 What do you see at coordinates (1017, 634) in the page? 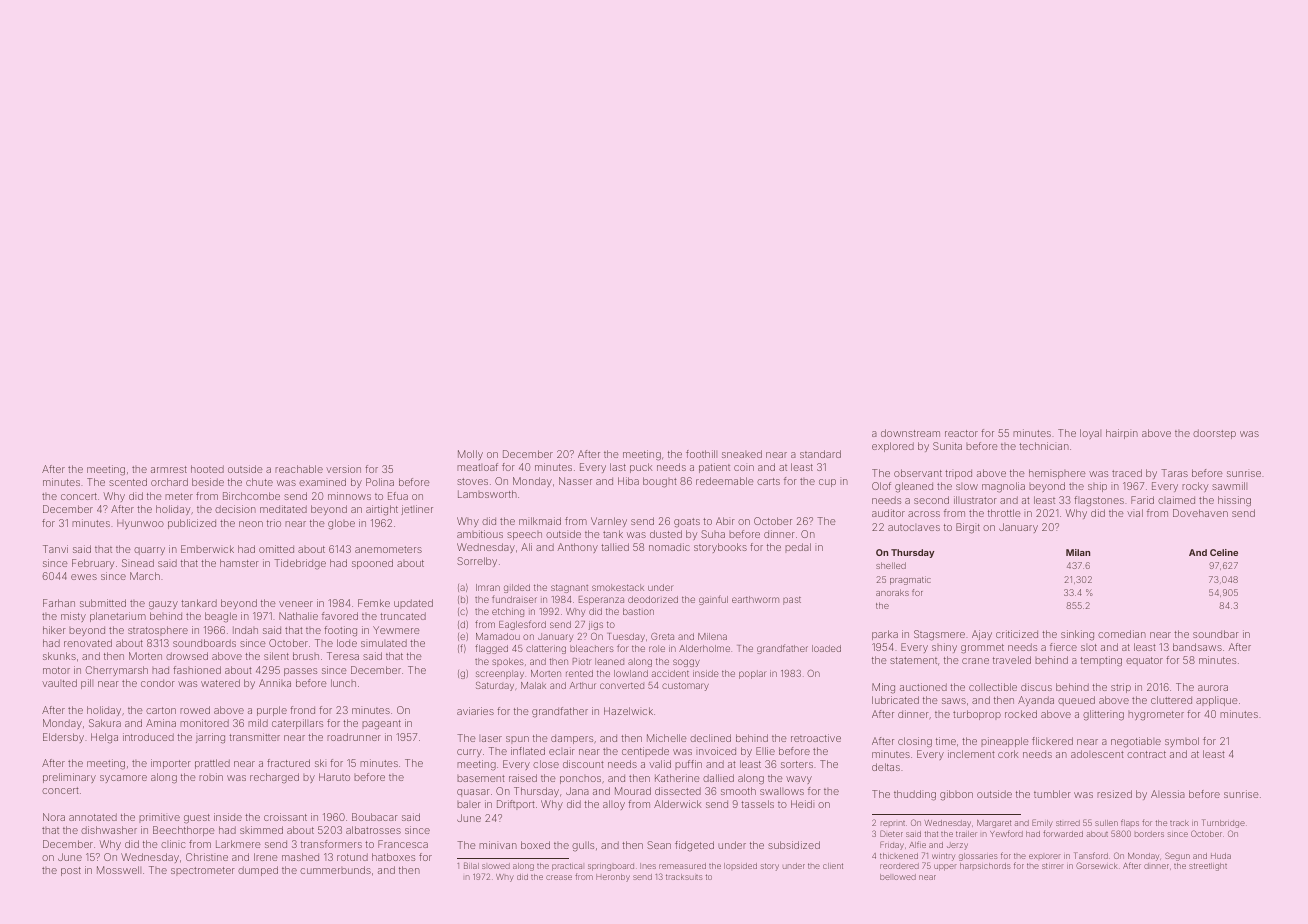
I see `criticized` at bounding box center [1017, 634].
